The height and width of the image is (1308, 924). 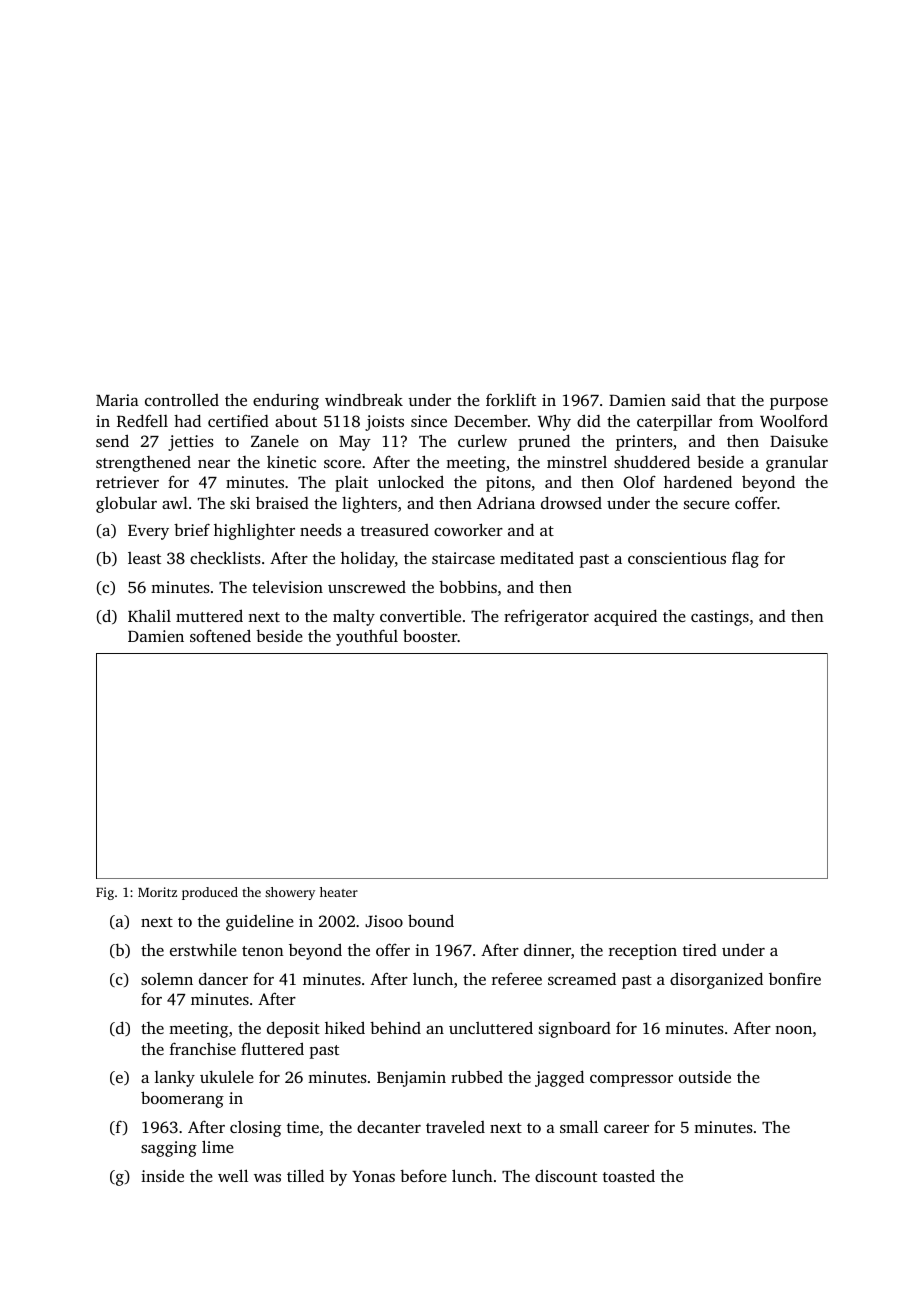 I want to click on acquired, so click(x=625, y=617).
